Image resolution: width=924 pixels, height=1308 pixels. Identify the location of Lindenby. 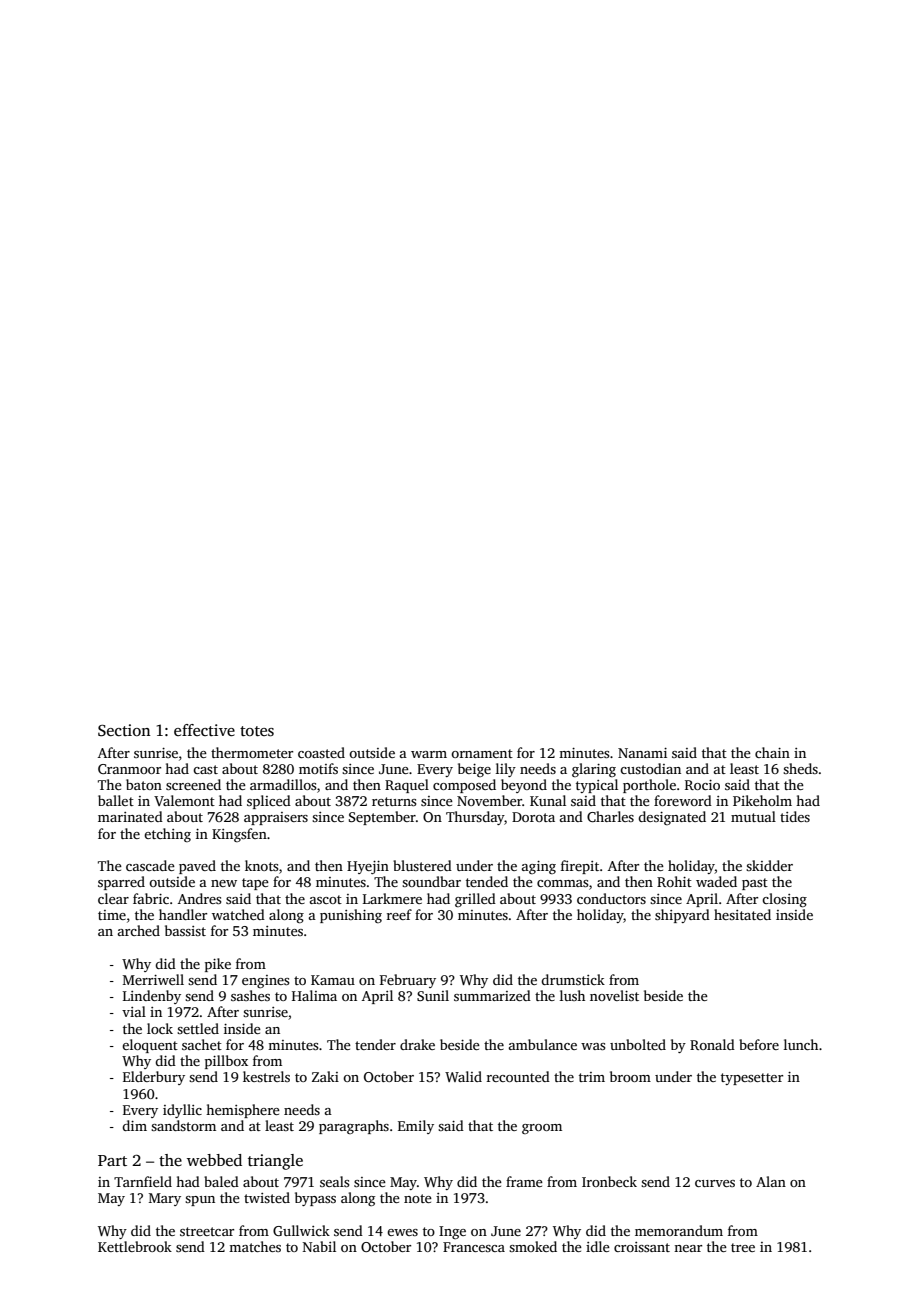
(152, 997).
